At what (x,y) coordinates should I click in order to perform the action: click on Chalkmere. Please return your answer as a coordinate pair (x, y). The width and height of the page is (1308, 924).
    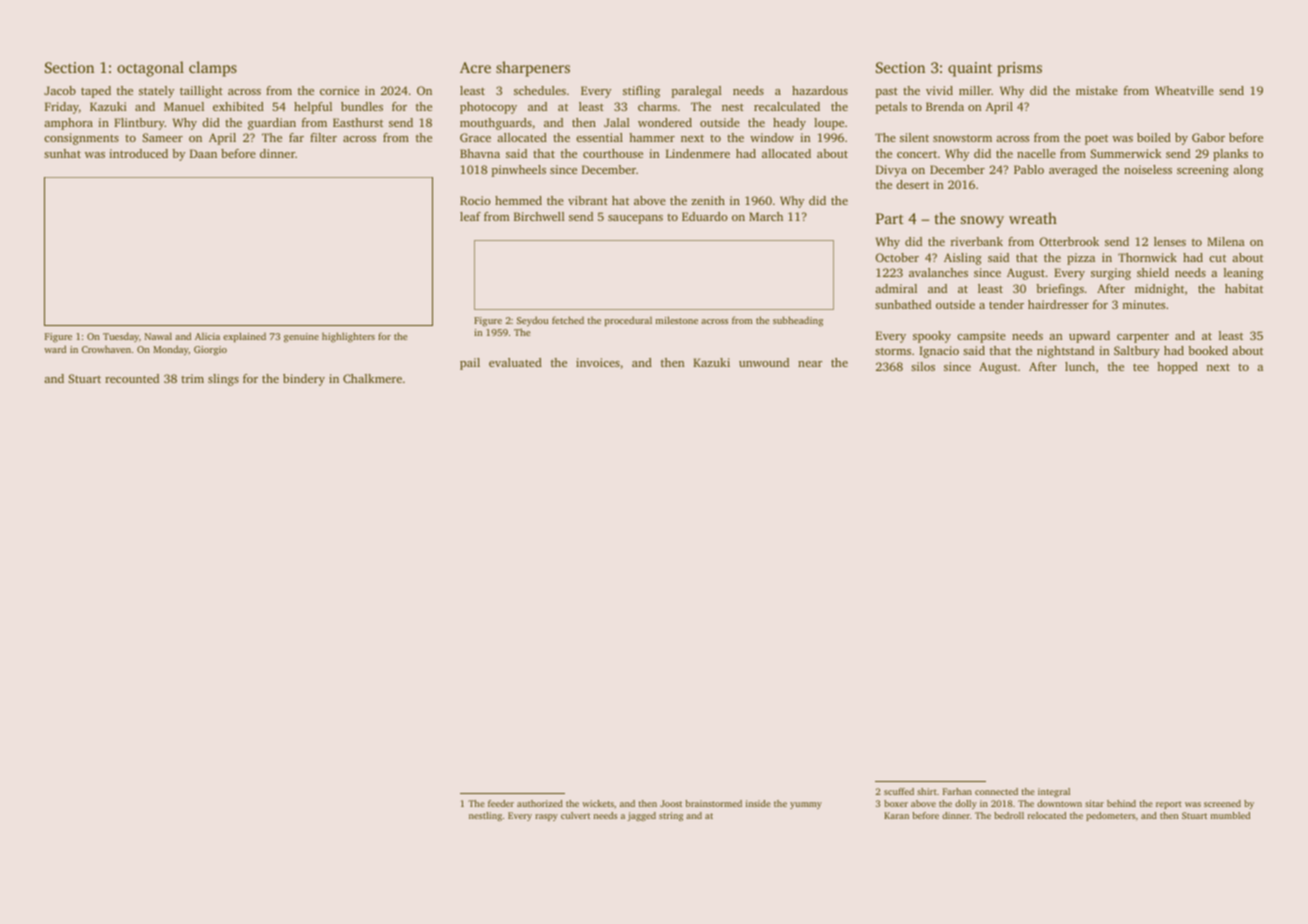
    Looking at the image, I should click on (372, 378).
